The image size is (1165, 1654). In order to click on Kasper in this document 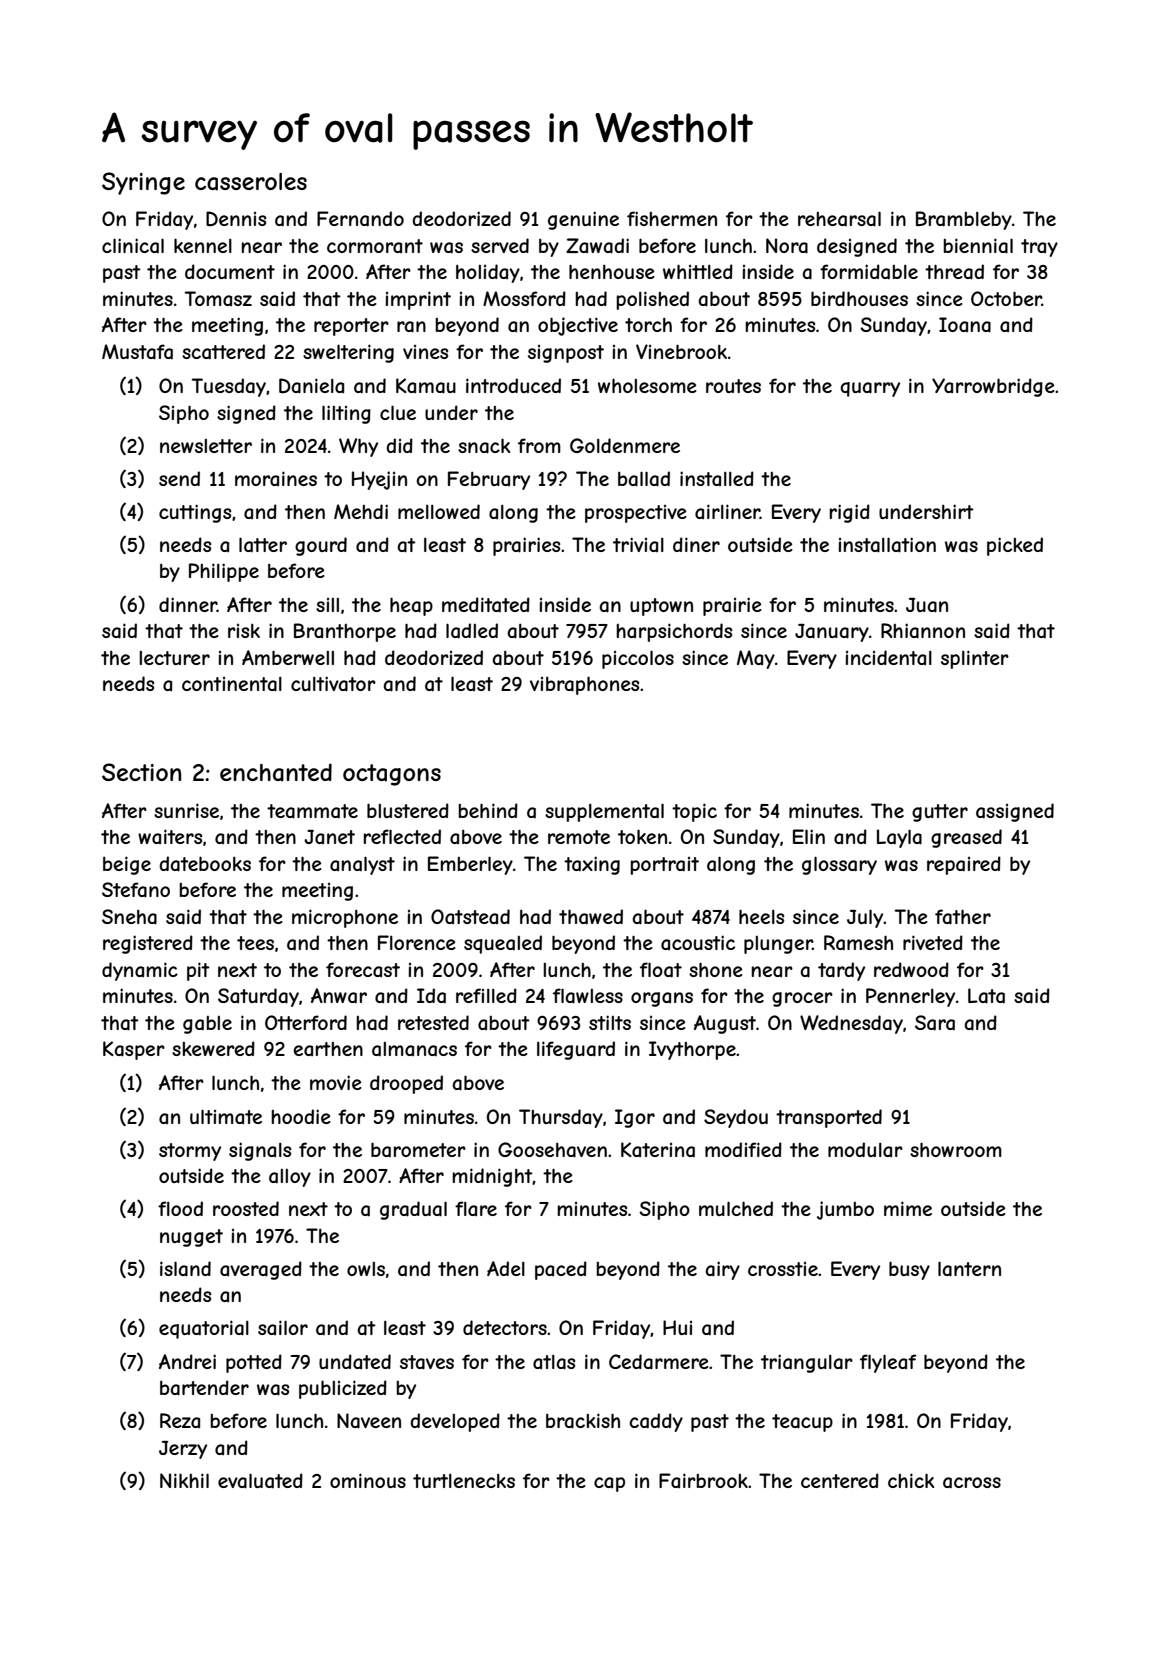, I will do `click(134, 1050)`.
